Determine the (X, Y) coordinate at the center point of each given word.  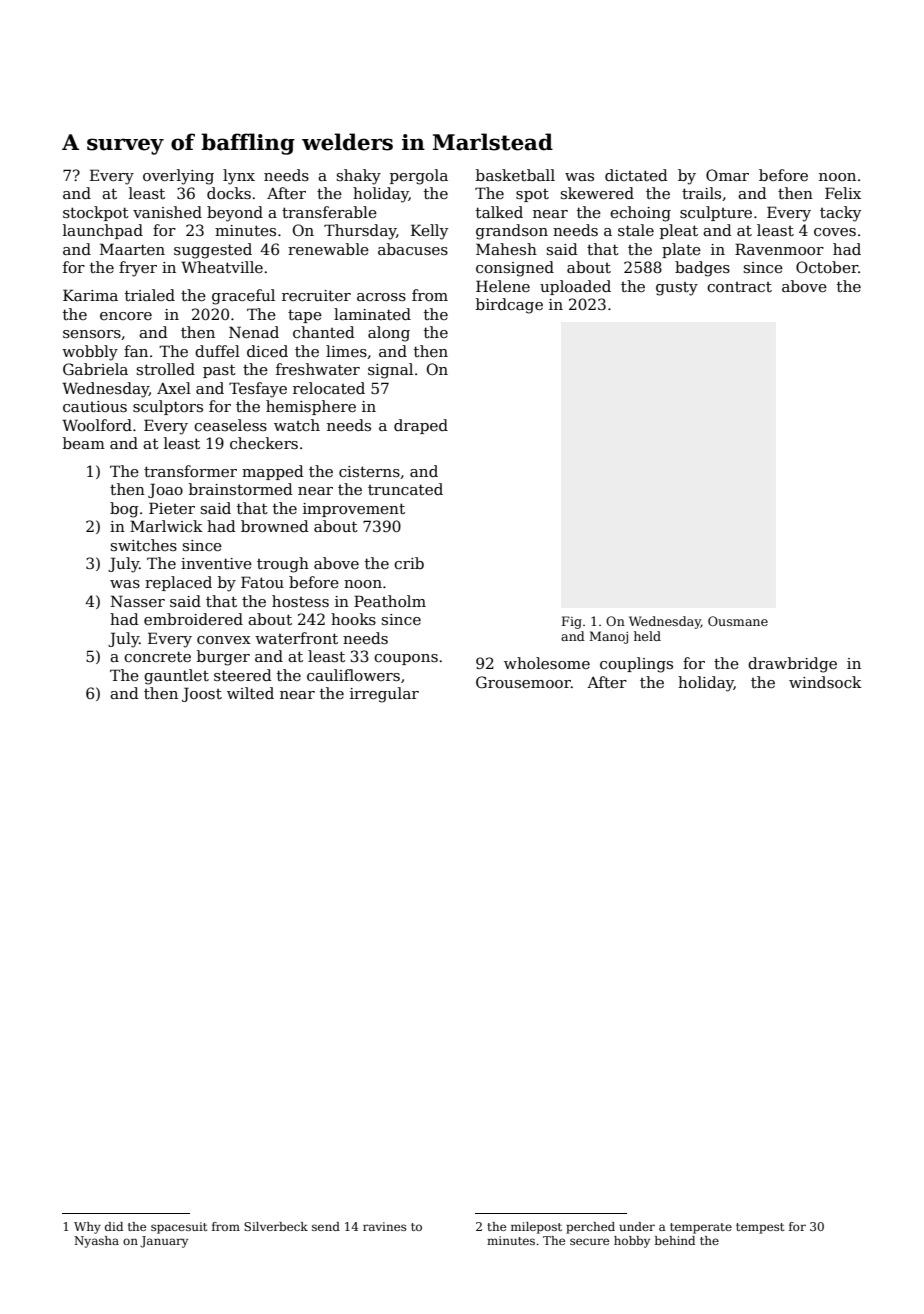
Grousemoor (523, 682)
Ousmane (738, 621)
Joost (202, 694)
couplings (636, 665)
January (164, 1242)
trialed (150, 295)
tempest (760, 1228)
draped (421, 426)
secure (589, 1241)
